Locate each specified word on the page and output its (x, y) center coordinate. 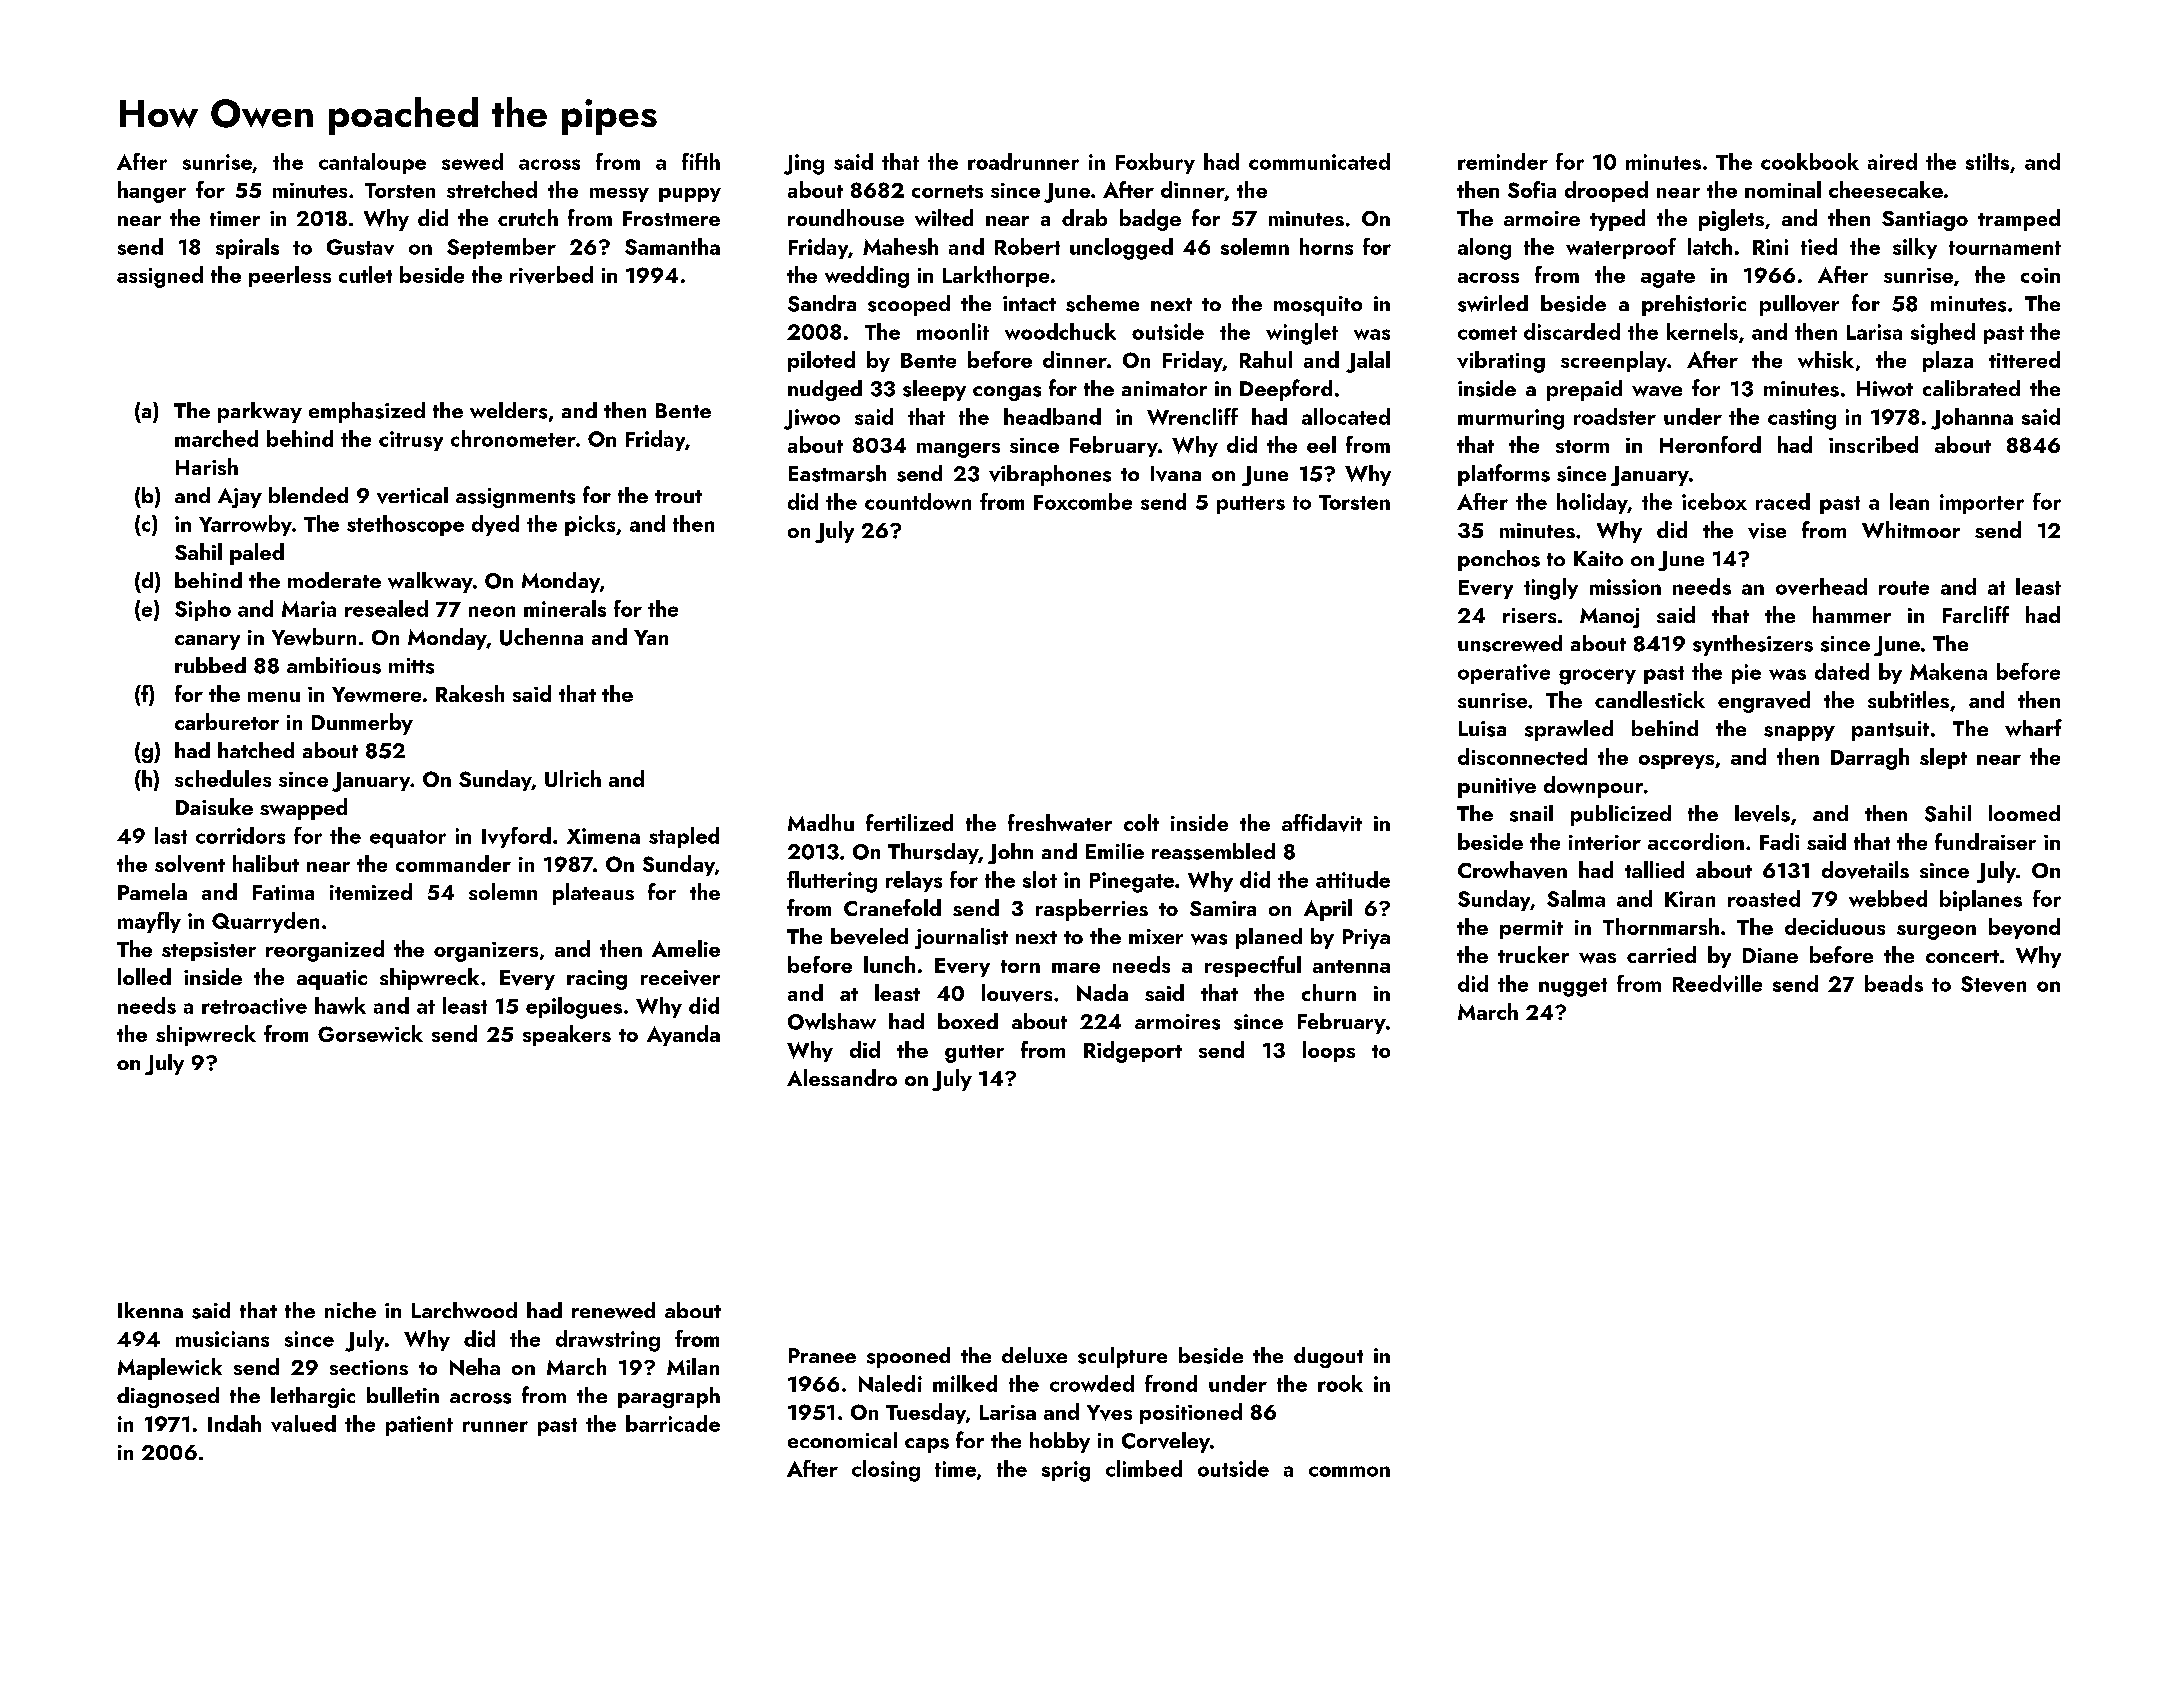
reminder (1503, 161)
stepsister (209, 951)
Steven (1993, 984)
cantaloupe (372, 163)
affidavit (1322, 823)
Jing (804, 164)
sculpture (1122, 1357)
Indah (234, 1423)
